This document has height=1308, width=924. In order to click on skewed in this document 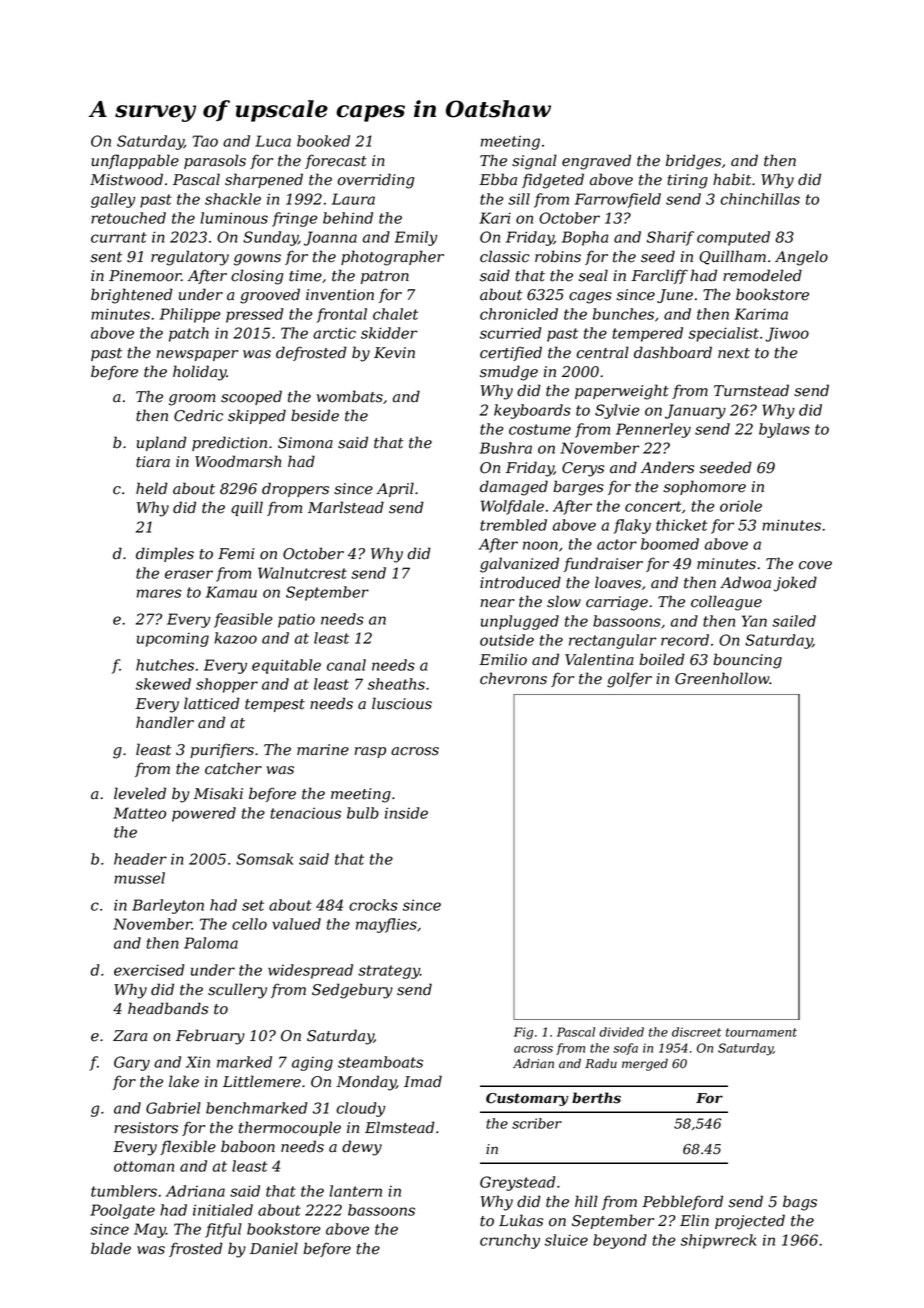, I will do `click(163, 684)`.
